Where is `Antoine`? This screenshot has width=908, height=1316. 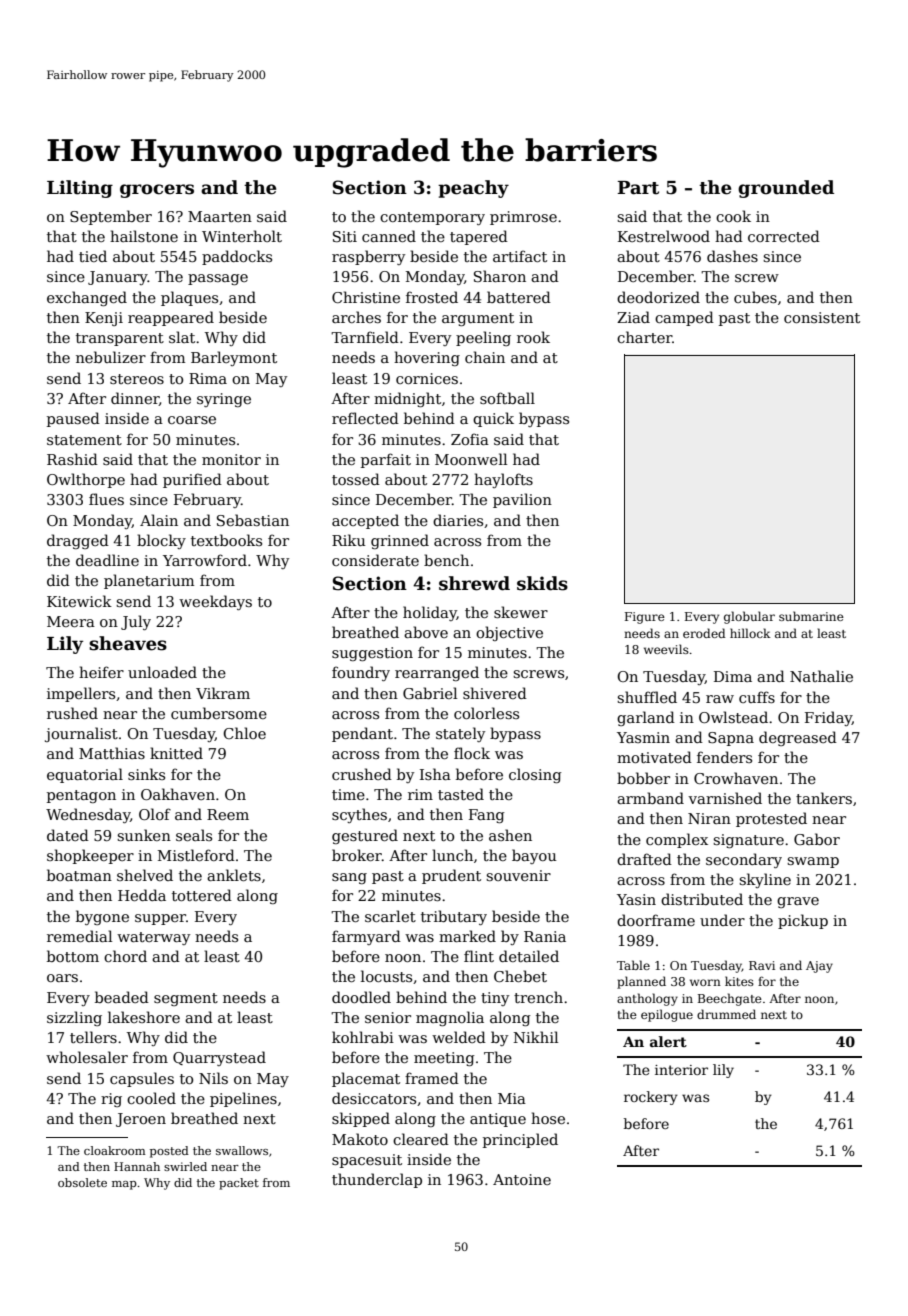
Antoine is located at coordinates (522, 1179).
